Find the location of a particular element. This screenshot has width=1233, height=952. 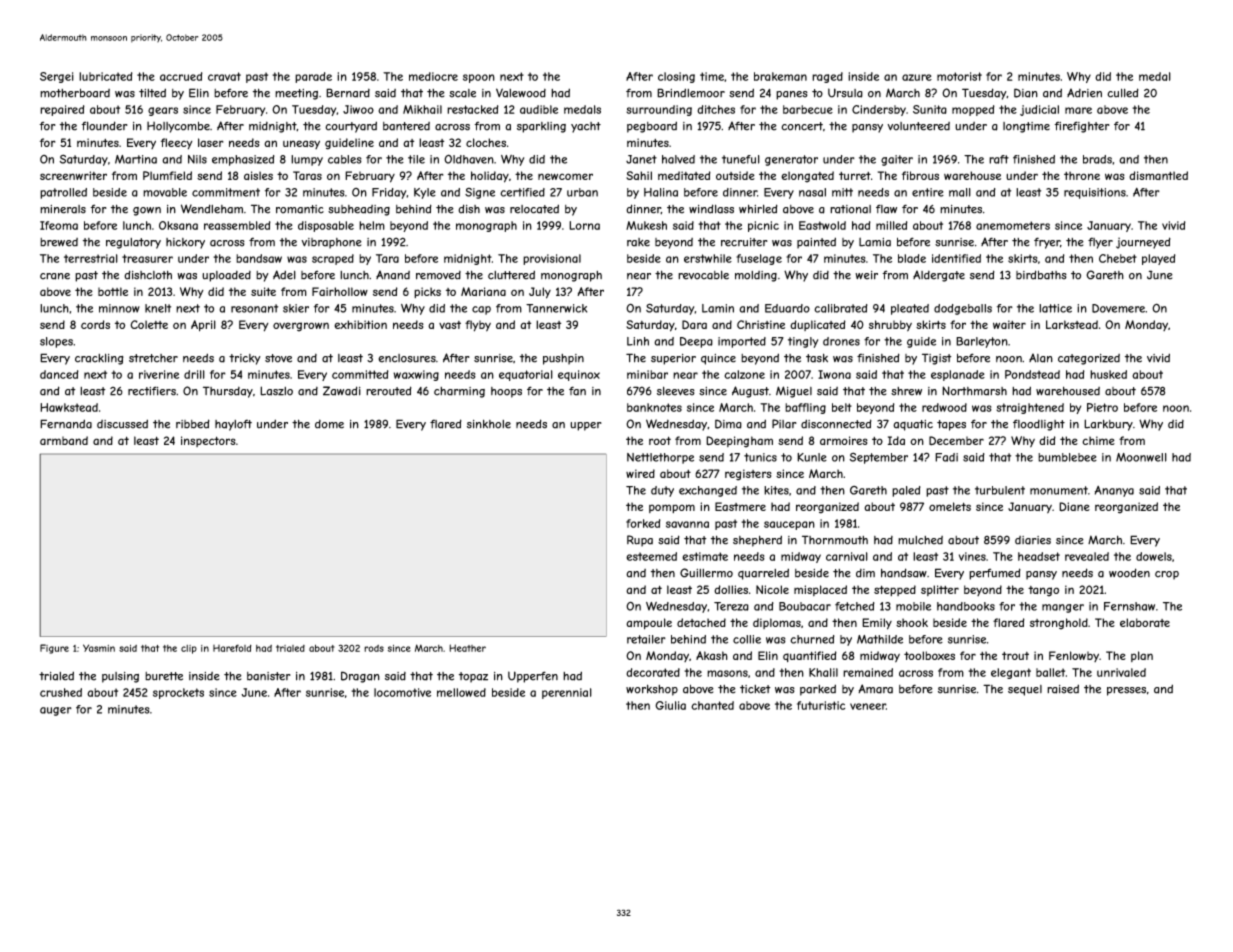

paled is located at coordinates (906, 491).
